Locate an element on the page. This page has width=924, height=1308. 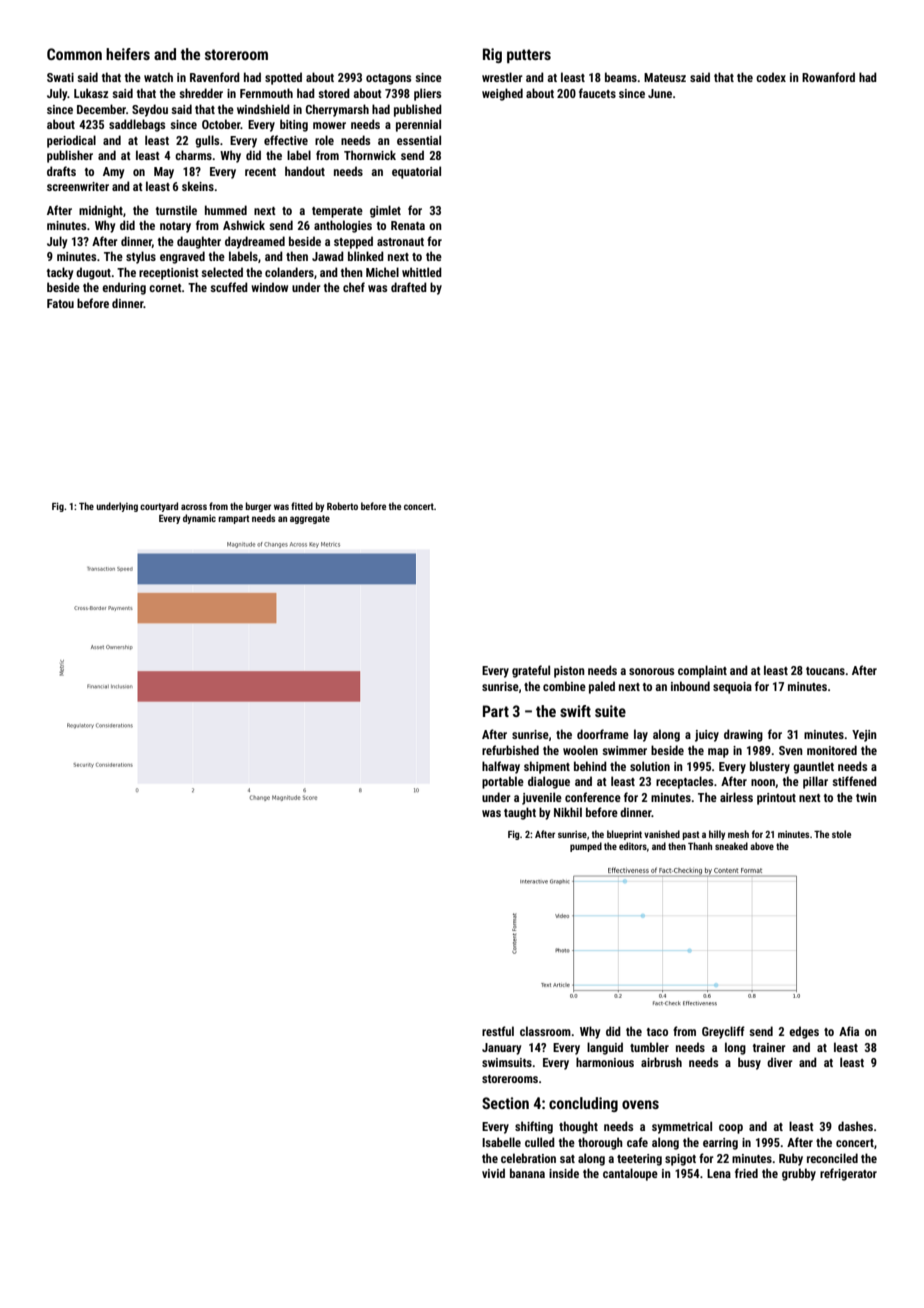
refurbished is located at coordinates (510, 750).
